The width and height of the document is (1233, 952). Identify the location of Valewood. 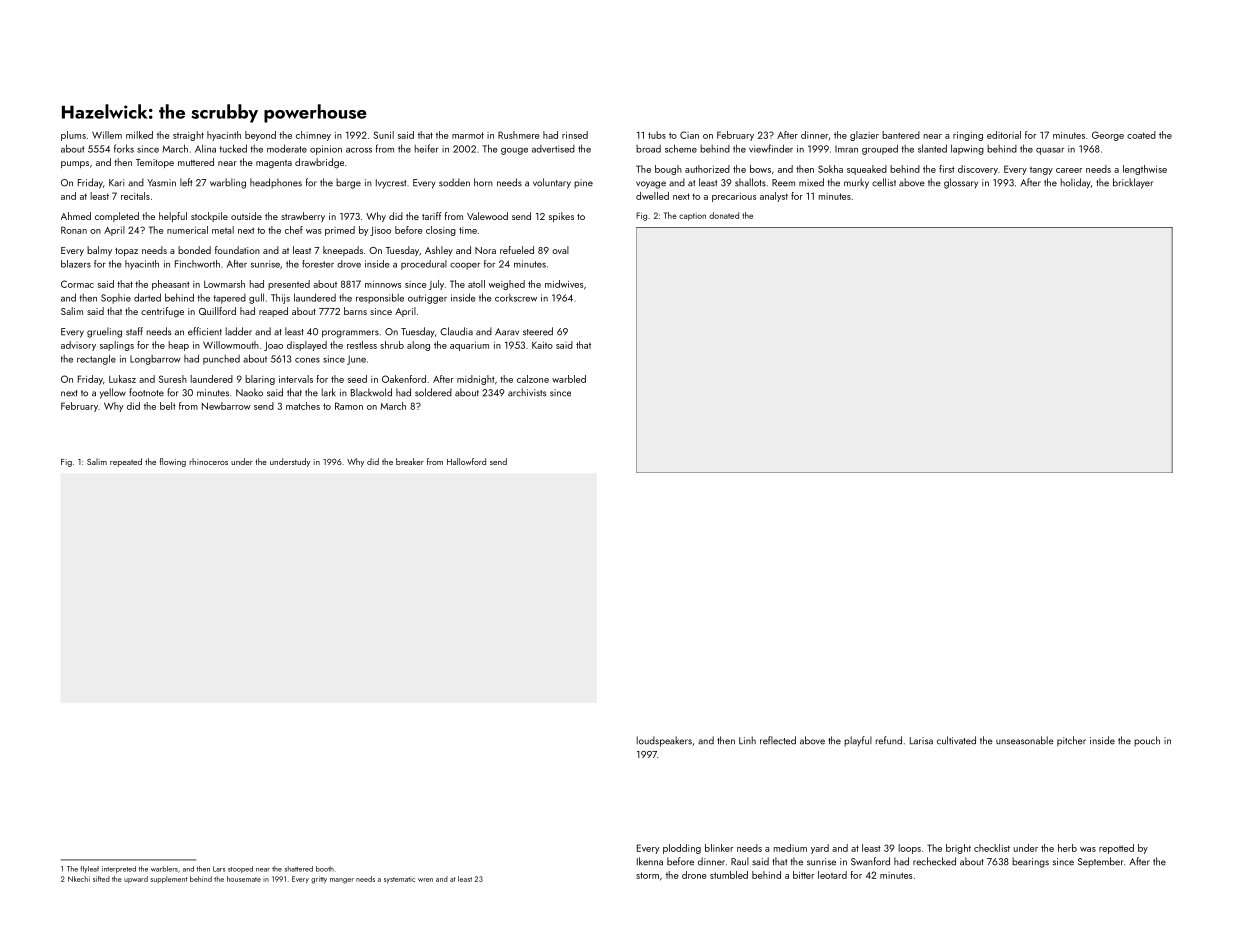
(487, 216).
